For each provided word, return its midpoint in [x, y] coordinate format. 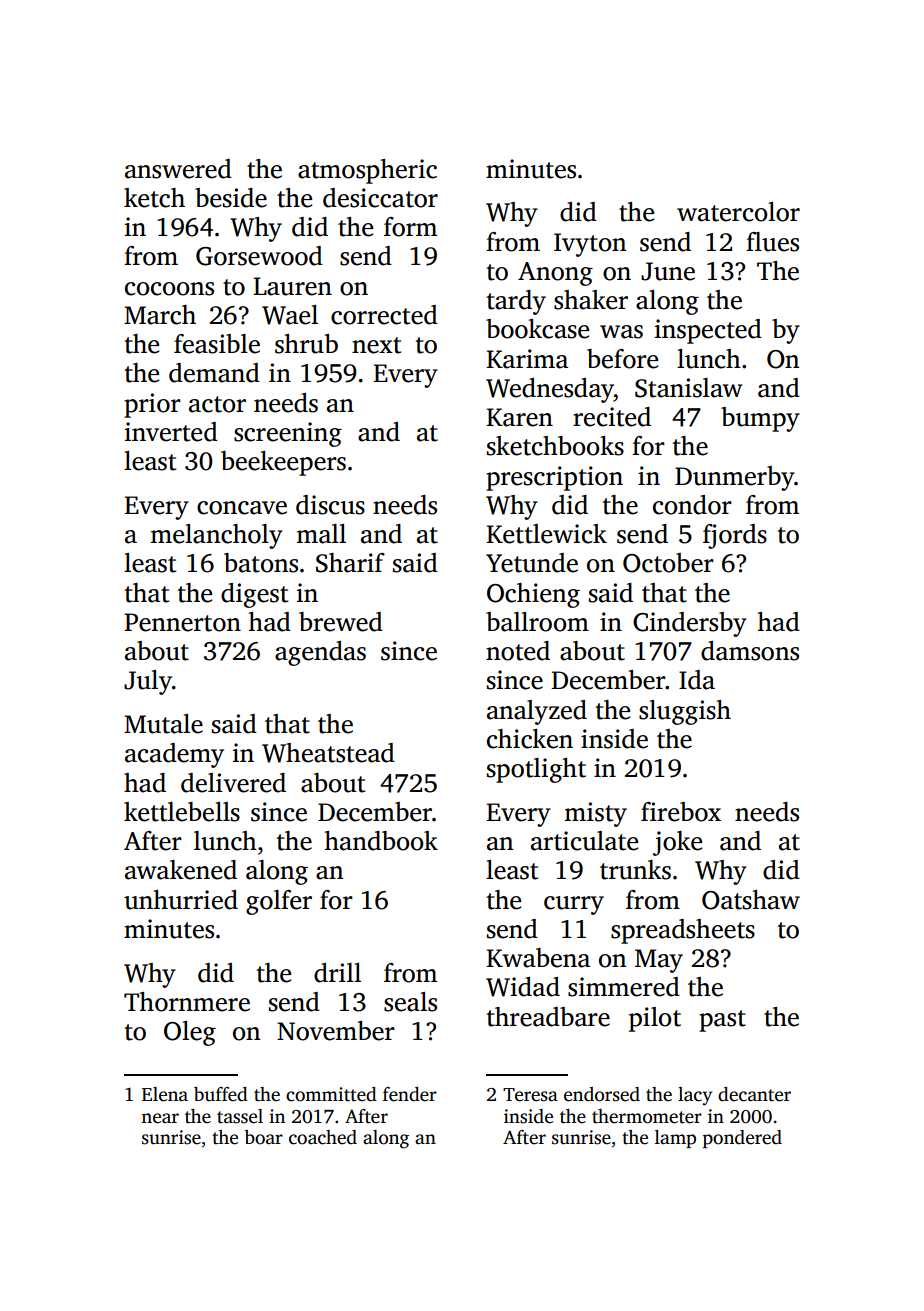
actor [217, 404]
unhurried [181, 900]
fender [410, 1094]
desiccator [380, 198]
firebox [681, 812]
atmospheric [367, 171]
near [160, 1118]
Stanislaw [688, 388]
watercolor [738, 212]
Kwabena [538, 958]
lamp [675, 1139]
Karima [527, 359]
